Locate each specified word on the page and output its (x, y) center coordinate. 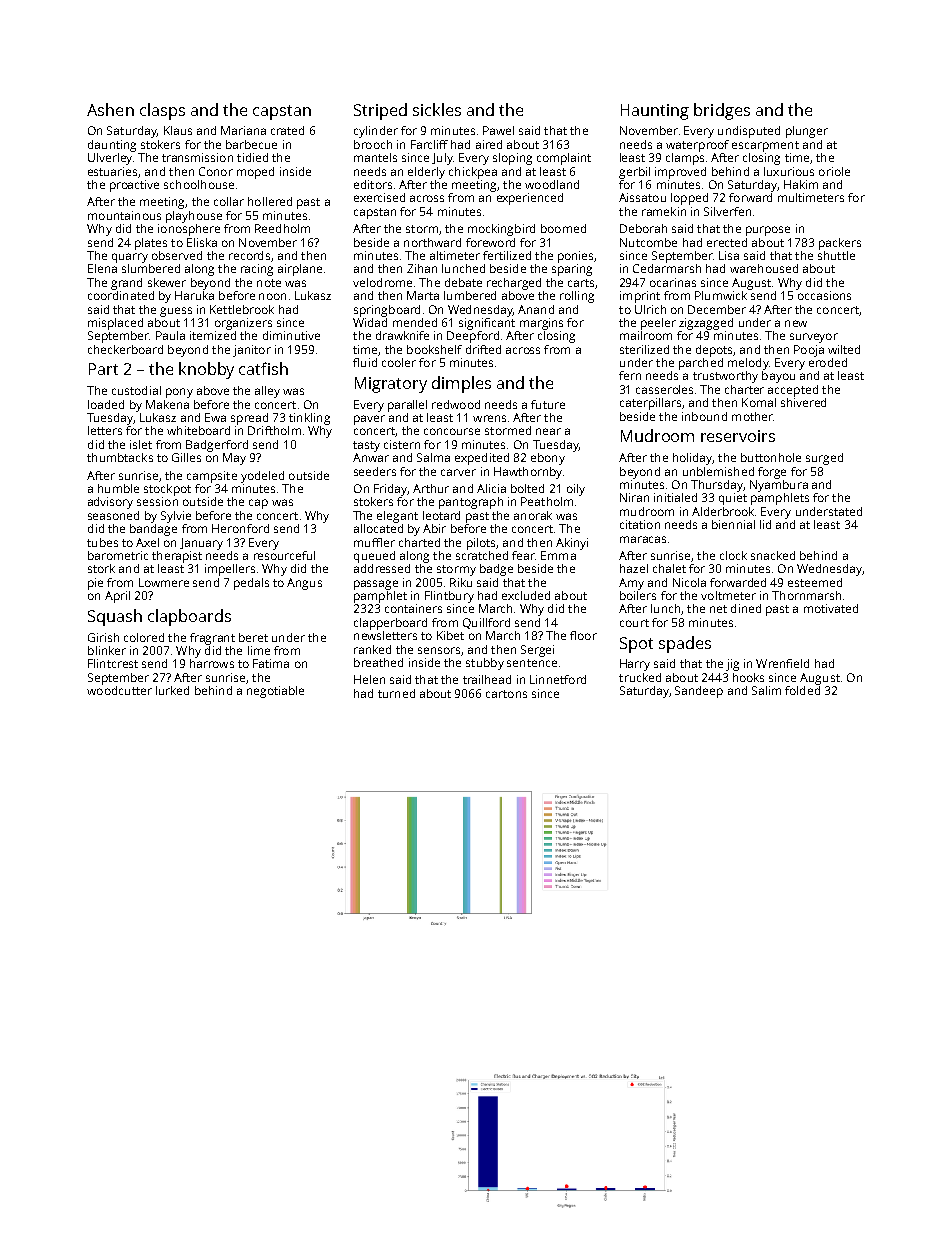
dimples (461, 384)
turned (396, 693)
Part (103, 369)
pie (95, 584)
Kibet (450, 635)
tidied (252, 157)
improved (680, 173)
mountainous (124, 215)
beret (253, 637)
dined (746, 608)
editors (373, 184)
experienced (530, 199)
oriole (834, 171)
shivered (803, 402)
